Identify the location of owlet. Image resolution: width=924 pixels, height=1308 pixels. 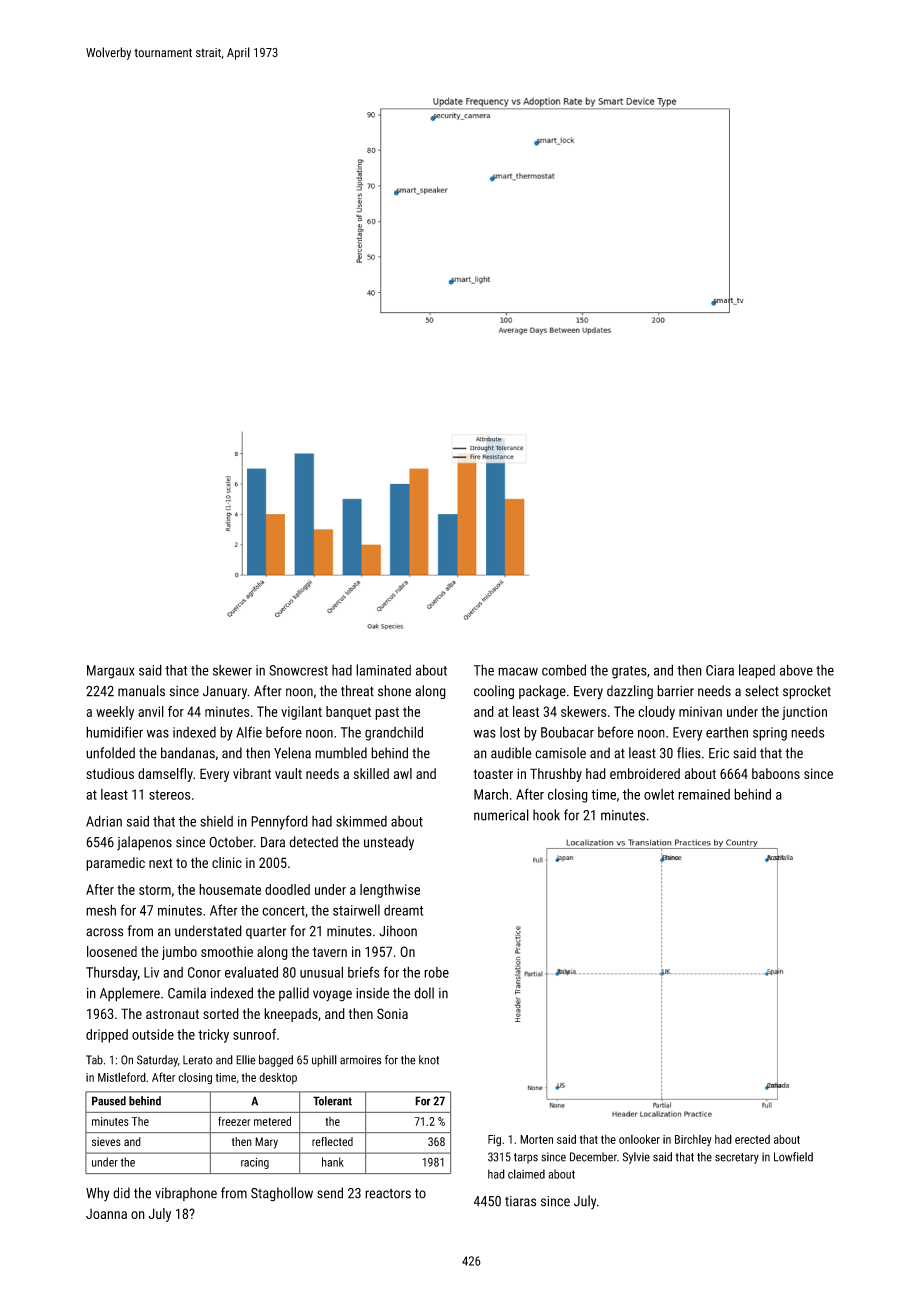
(659, 794).
